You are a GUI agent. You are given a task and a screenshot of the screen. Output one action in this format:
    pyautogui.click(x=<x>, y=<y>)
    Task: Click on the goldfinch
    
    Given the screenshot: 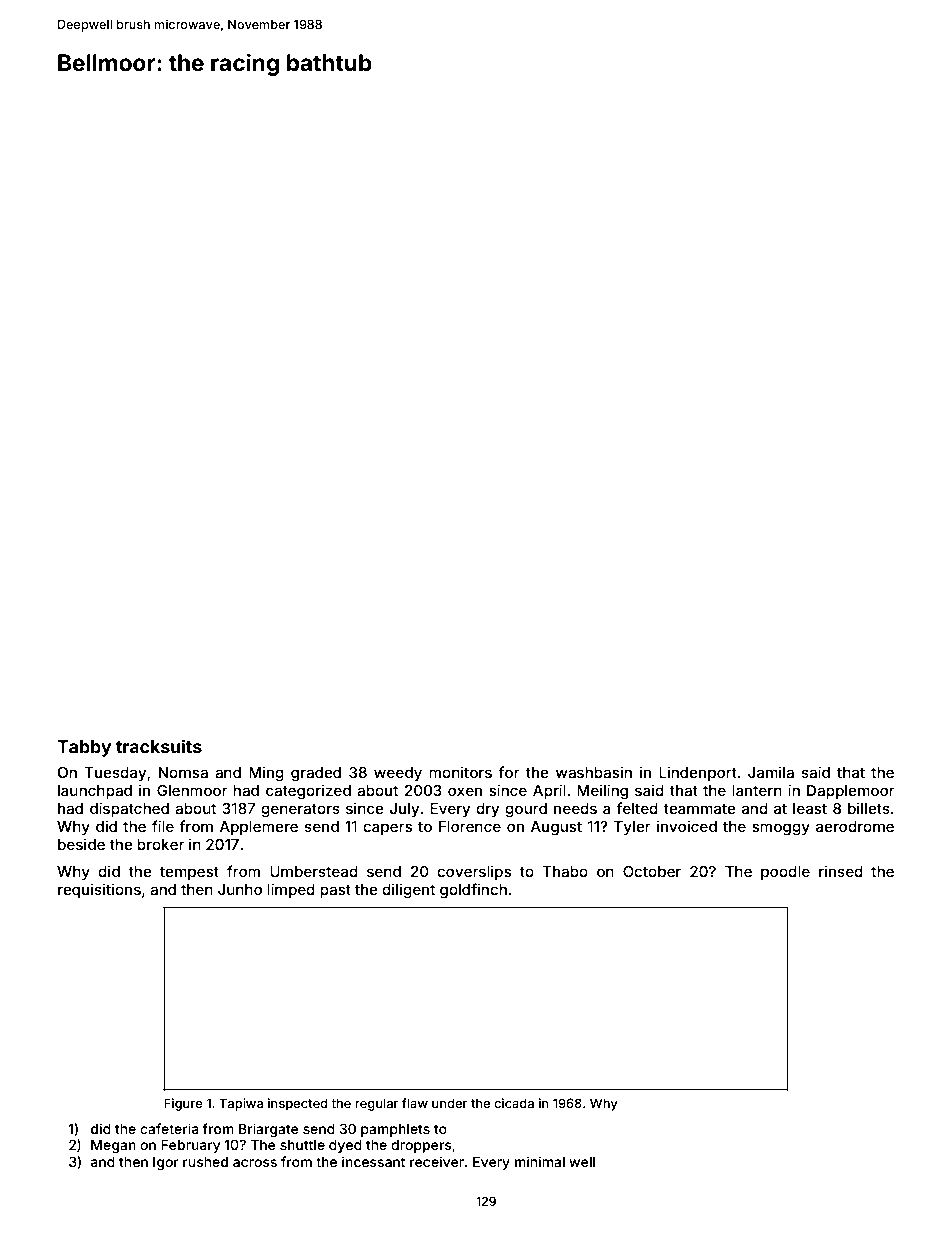 What is the action you would take?
    pyautogui.click(x=473, y=891)
